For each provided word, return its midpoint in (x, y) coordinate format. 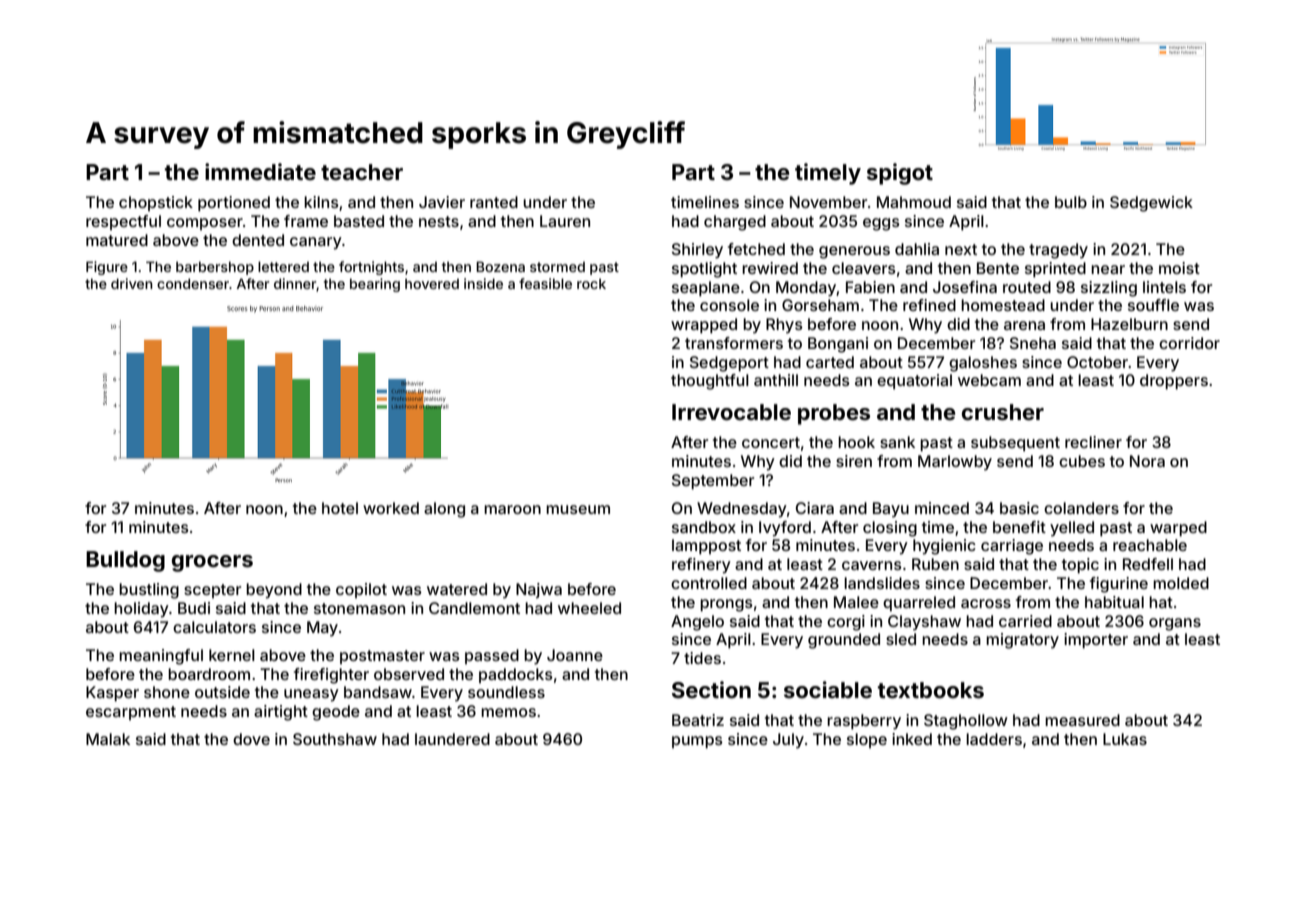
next (961, 249)
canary (316, 243)
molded (1181, 583)
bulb (1071, 202)
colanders (1081, 508)
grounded (844, 641)
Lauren (565, 221)
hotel (340, 508)
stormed (557, 267)
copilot (361, 590)
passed (492, 656)
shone (167, 692)
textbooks (931, 690)
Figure (107, 268)
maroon (512, 509)
